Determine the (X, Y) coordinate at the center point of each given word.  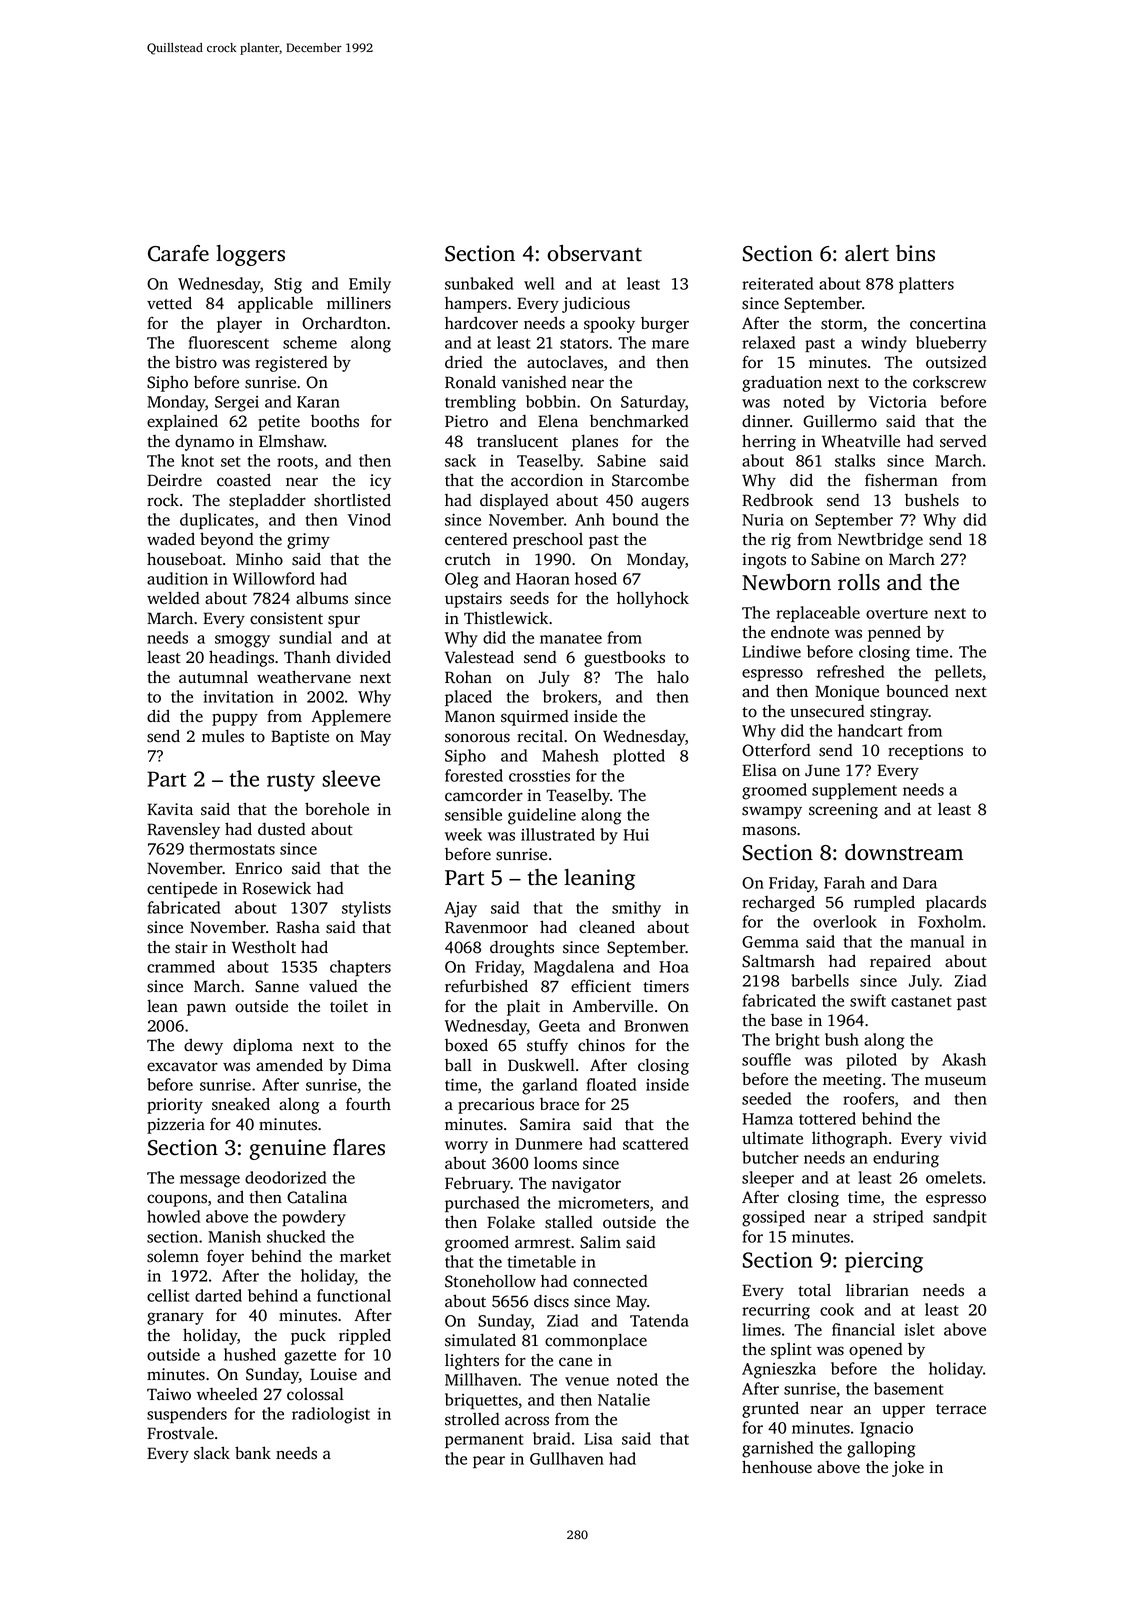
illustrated (558, 834)
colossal (315, 1394)
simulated (480, 1340)
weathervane (304, 677)
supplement (854, 791)
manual (937, 941)
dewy (203, 1046)
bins (915, 253)
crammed (181, 966)
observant (594, 253)
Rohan (468, 677)
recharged (778, 903)
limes (761, 1329)
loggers (250, 255)
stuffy (547, 1046)
